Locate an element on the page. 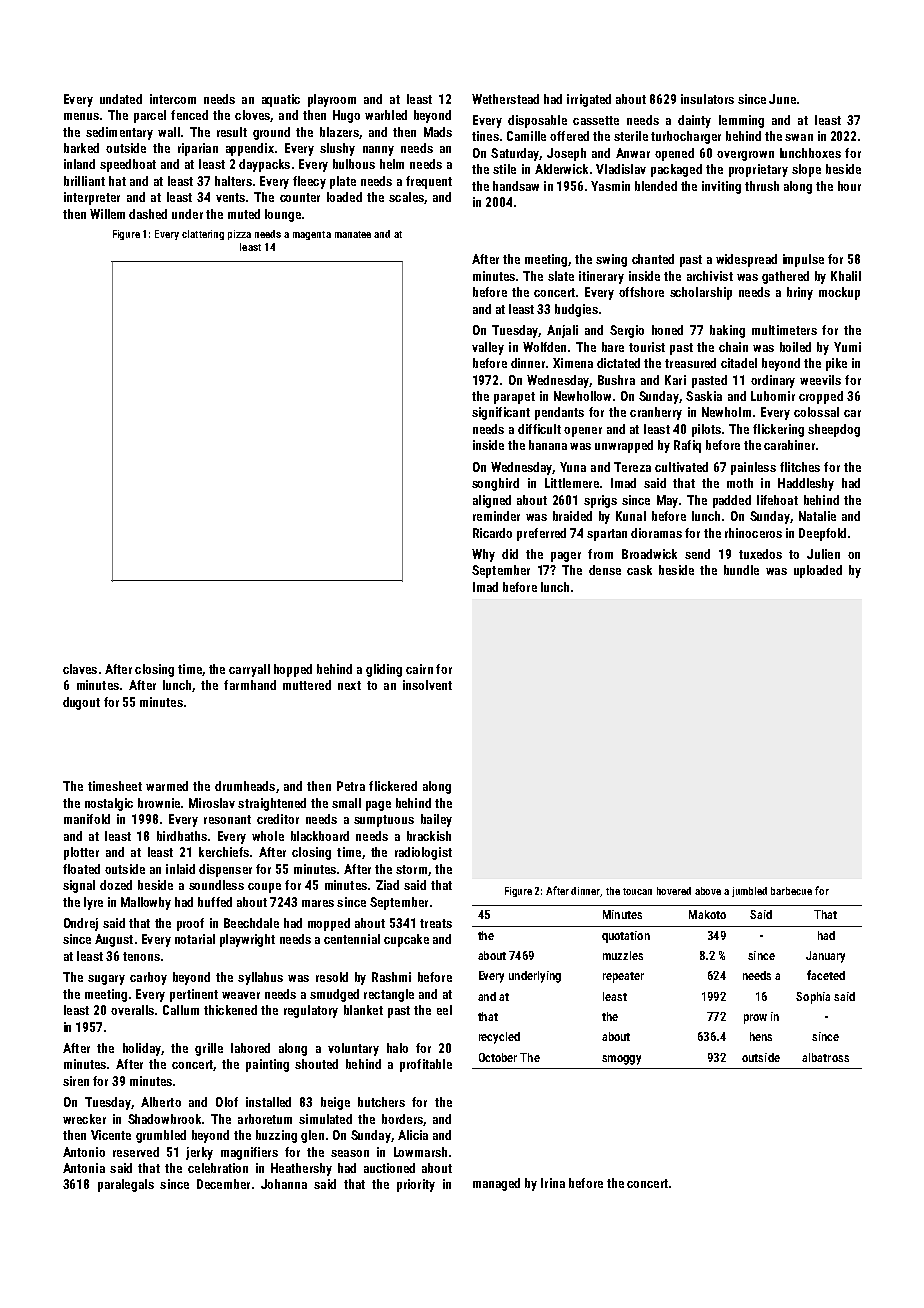 This page has width=924, height=1308. slate is located at coordinates (561, 276).
